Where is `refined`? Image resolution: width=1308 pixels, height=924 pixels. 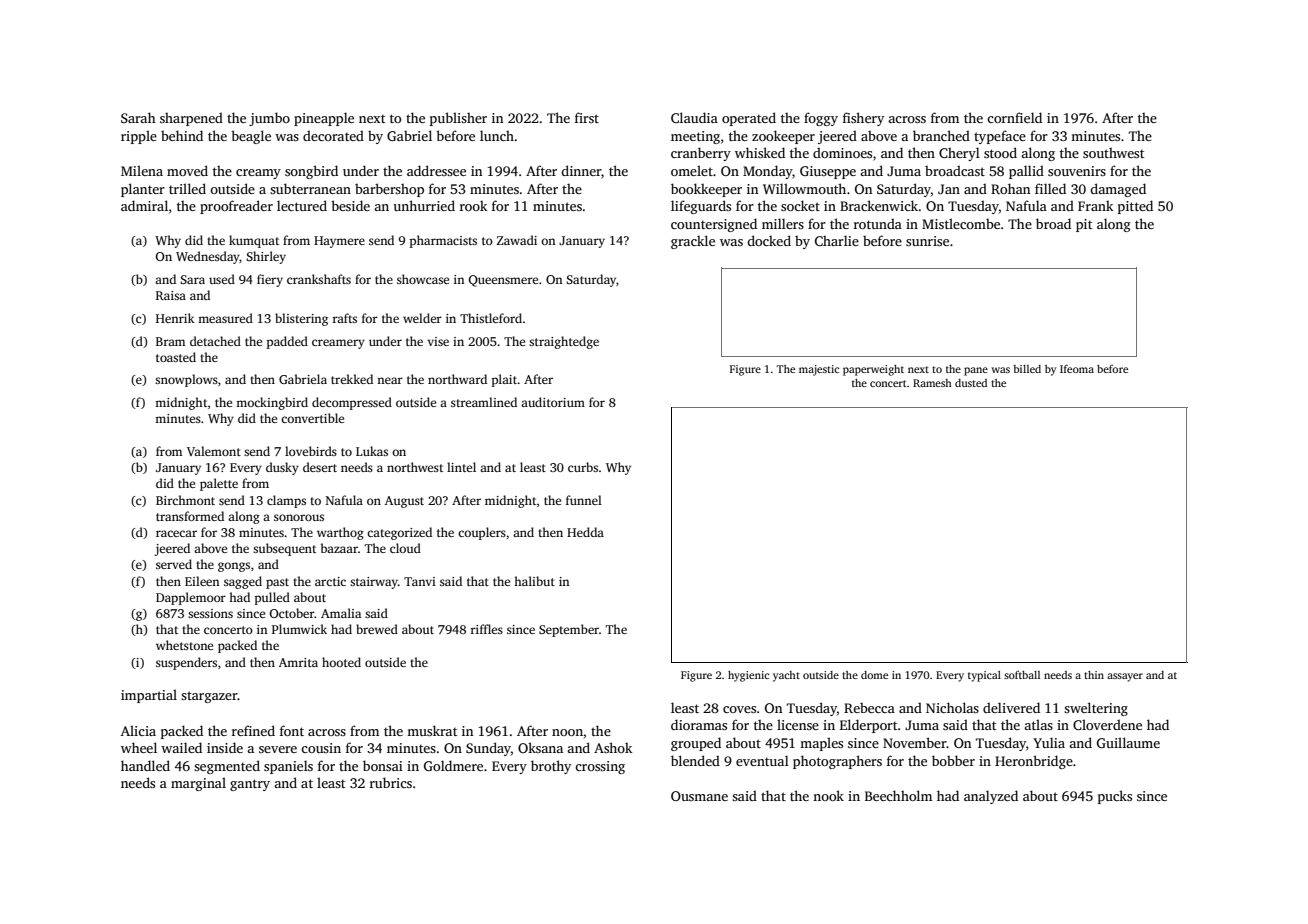
refined is located at coordinates (253, 730).
